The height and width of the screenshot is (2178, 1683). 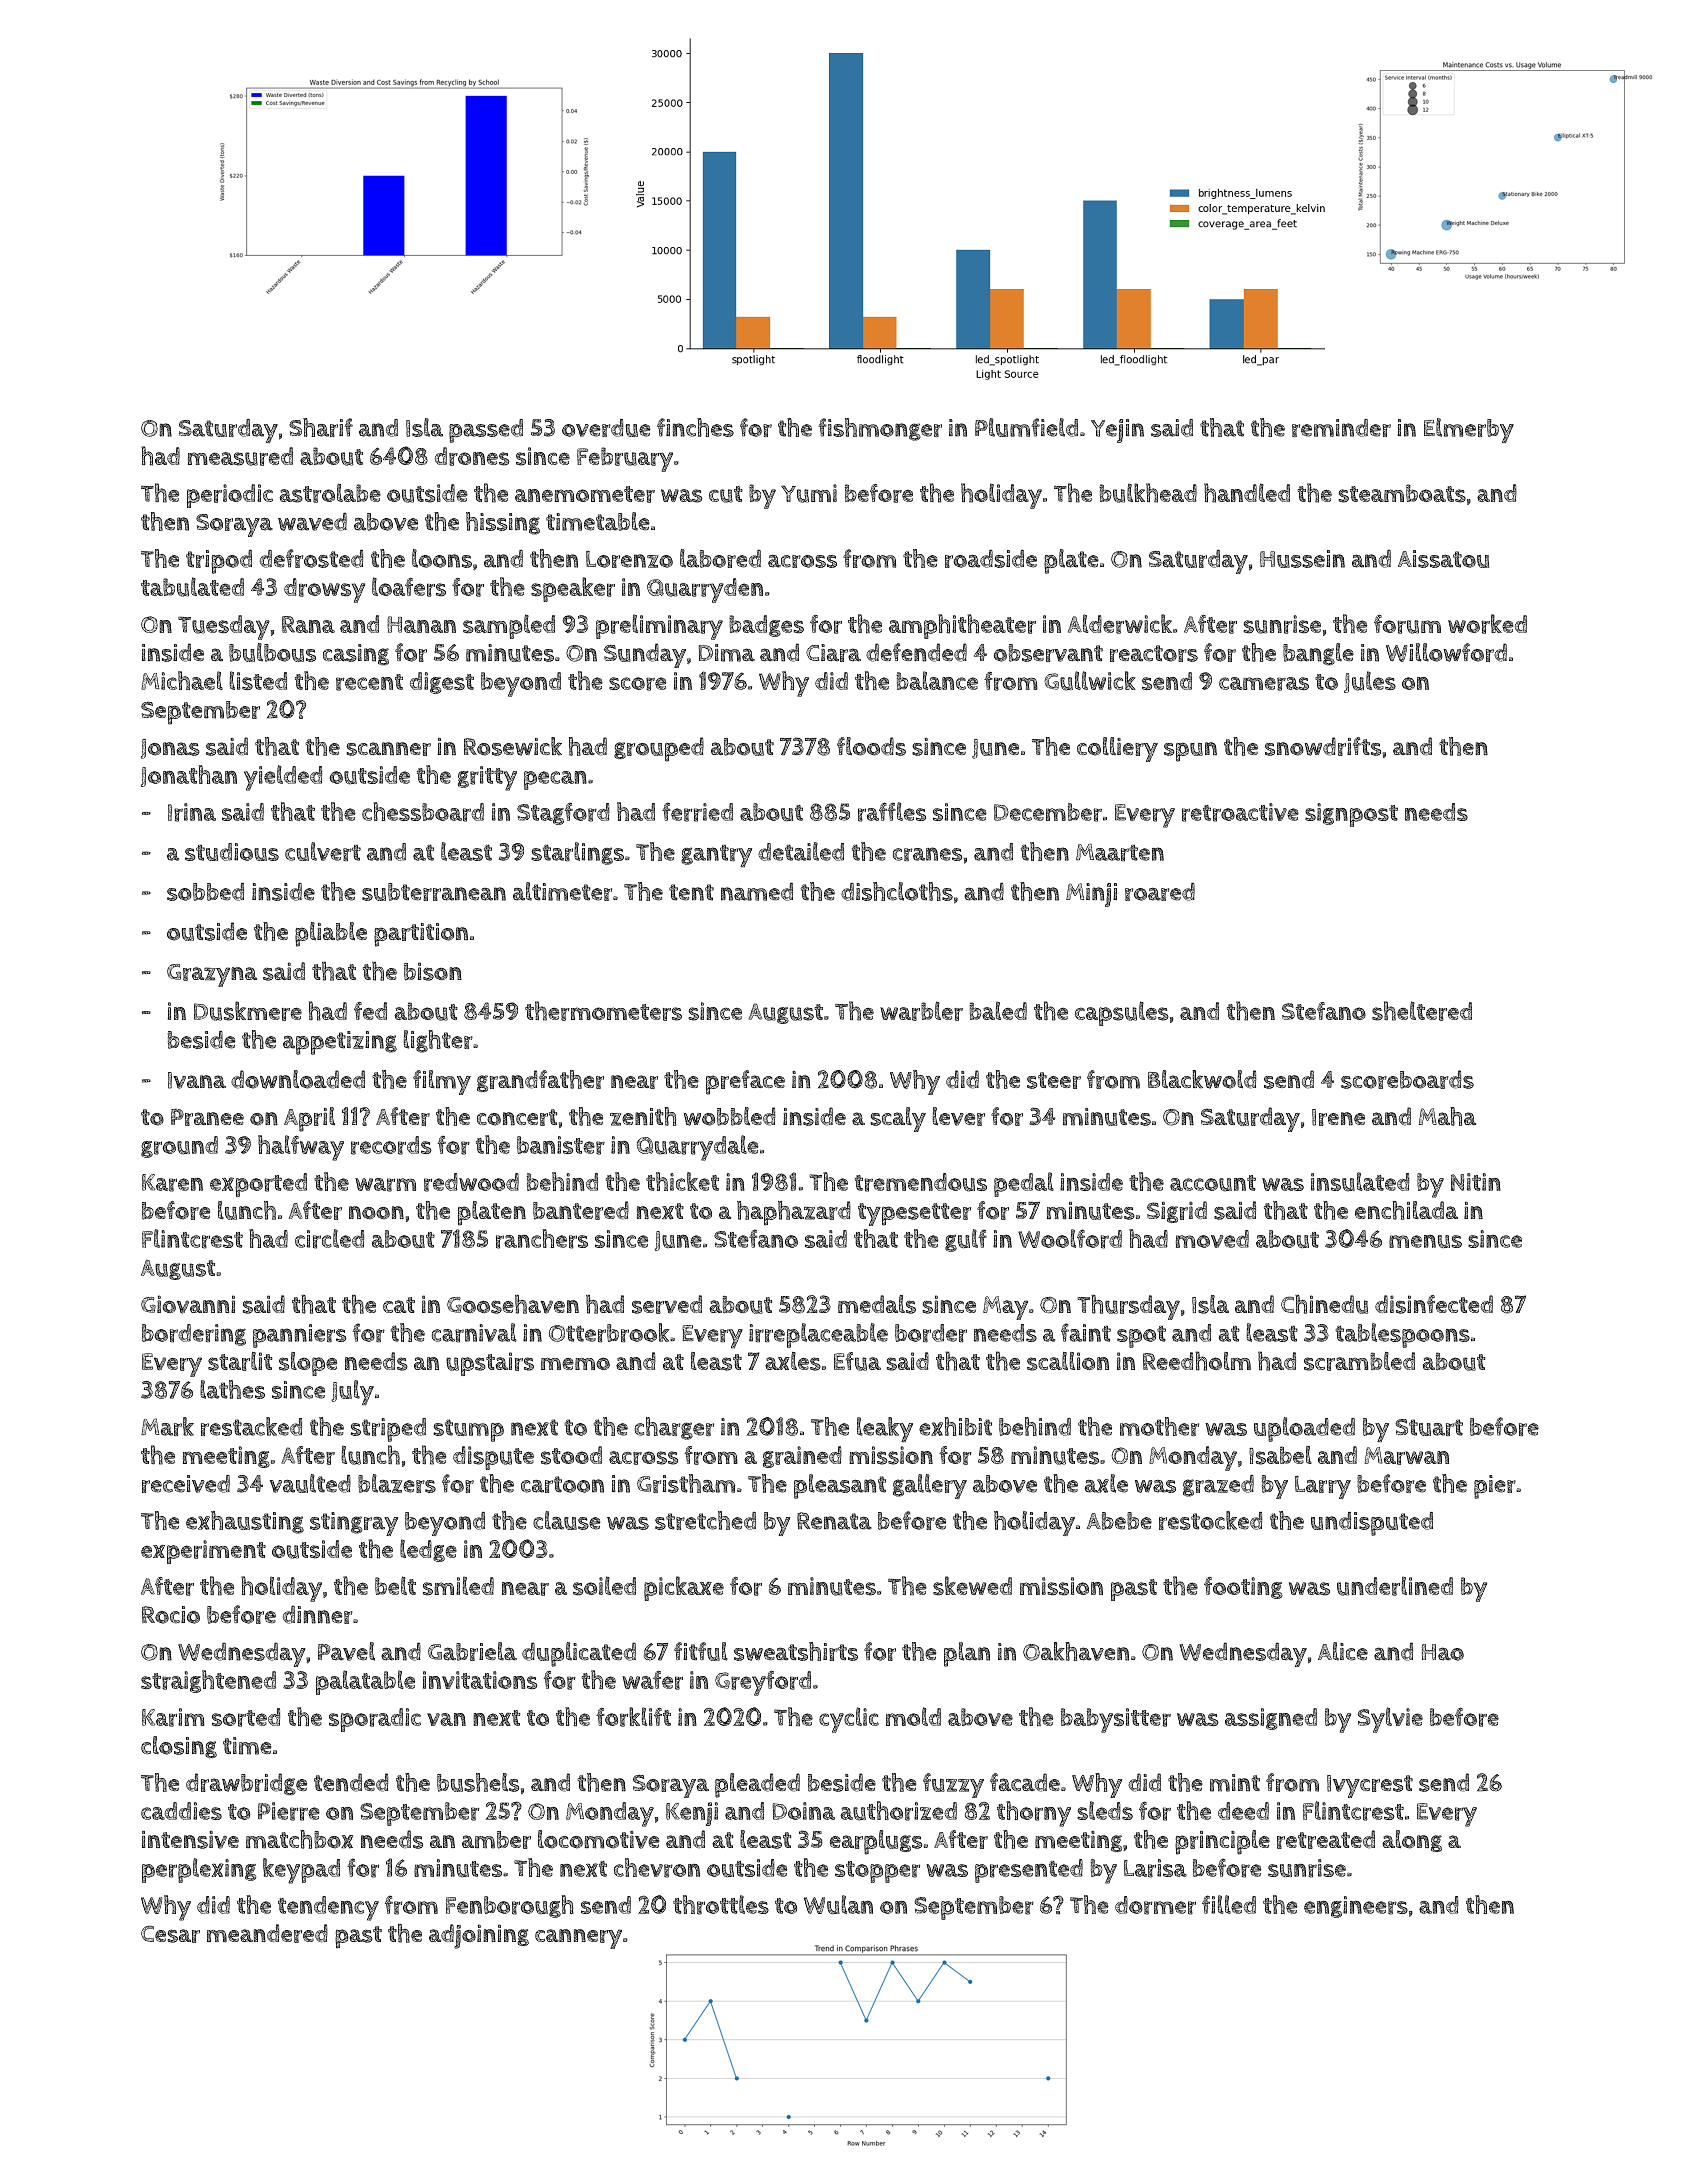 What do you see at coordinates (1243, 1588) in the screenshot?
I see `footing` at bounding box center [1243, 1588].
